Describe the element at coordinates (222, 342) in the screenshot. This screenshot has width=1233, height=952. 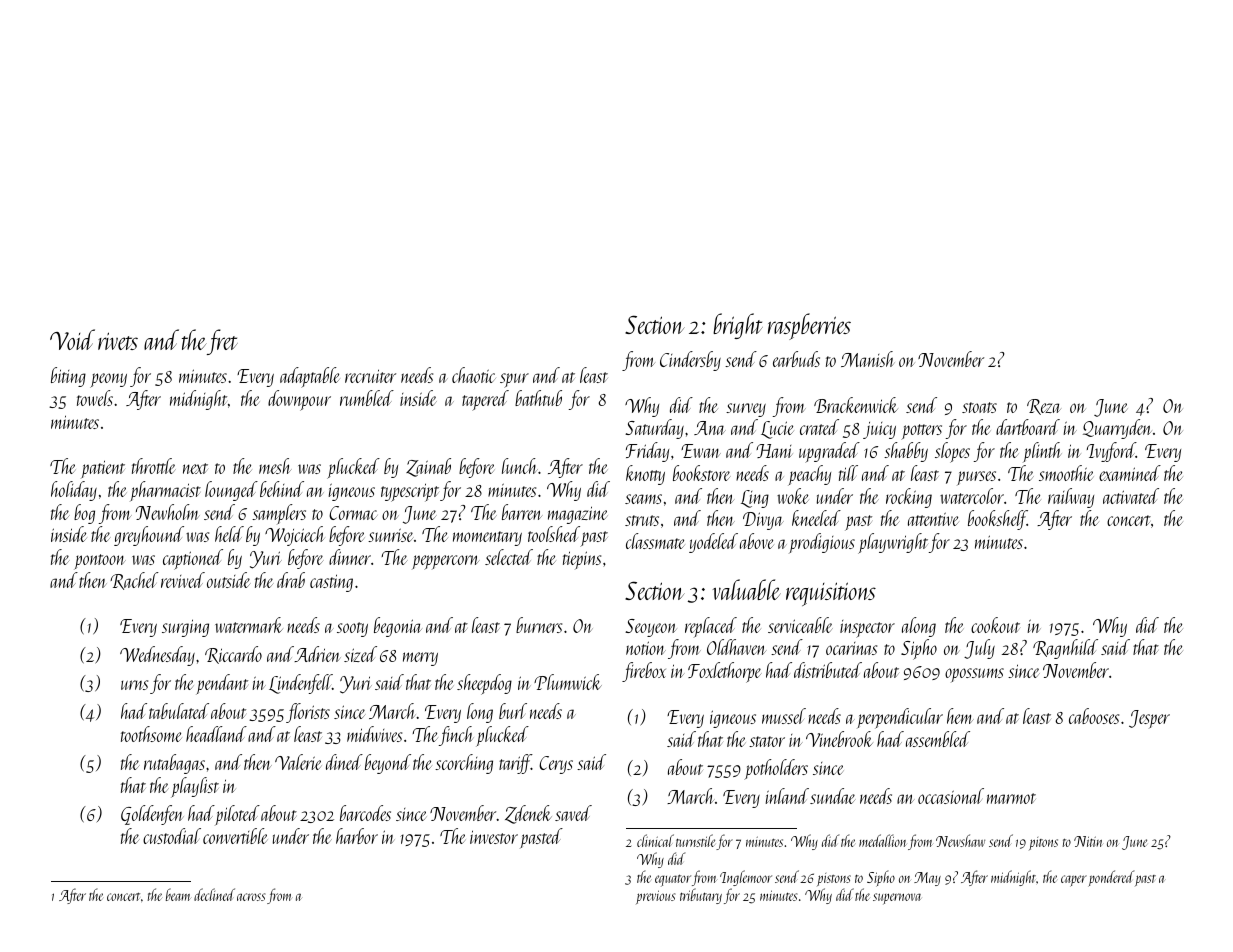
I see `fret` at that location.
